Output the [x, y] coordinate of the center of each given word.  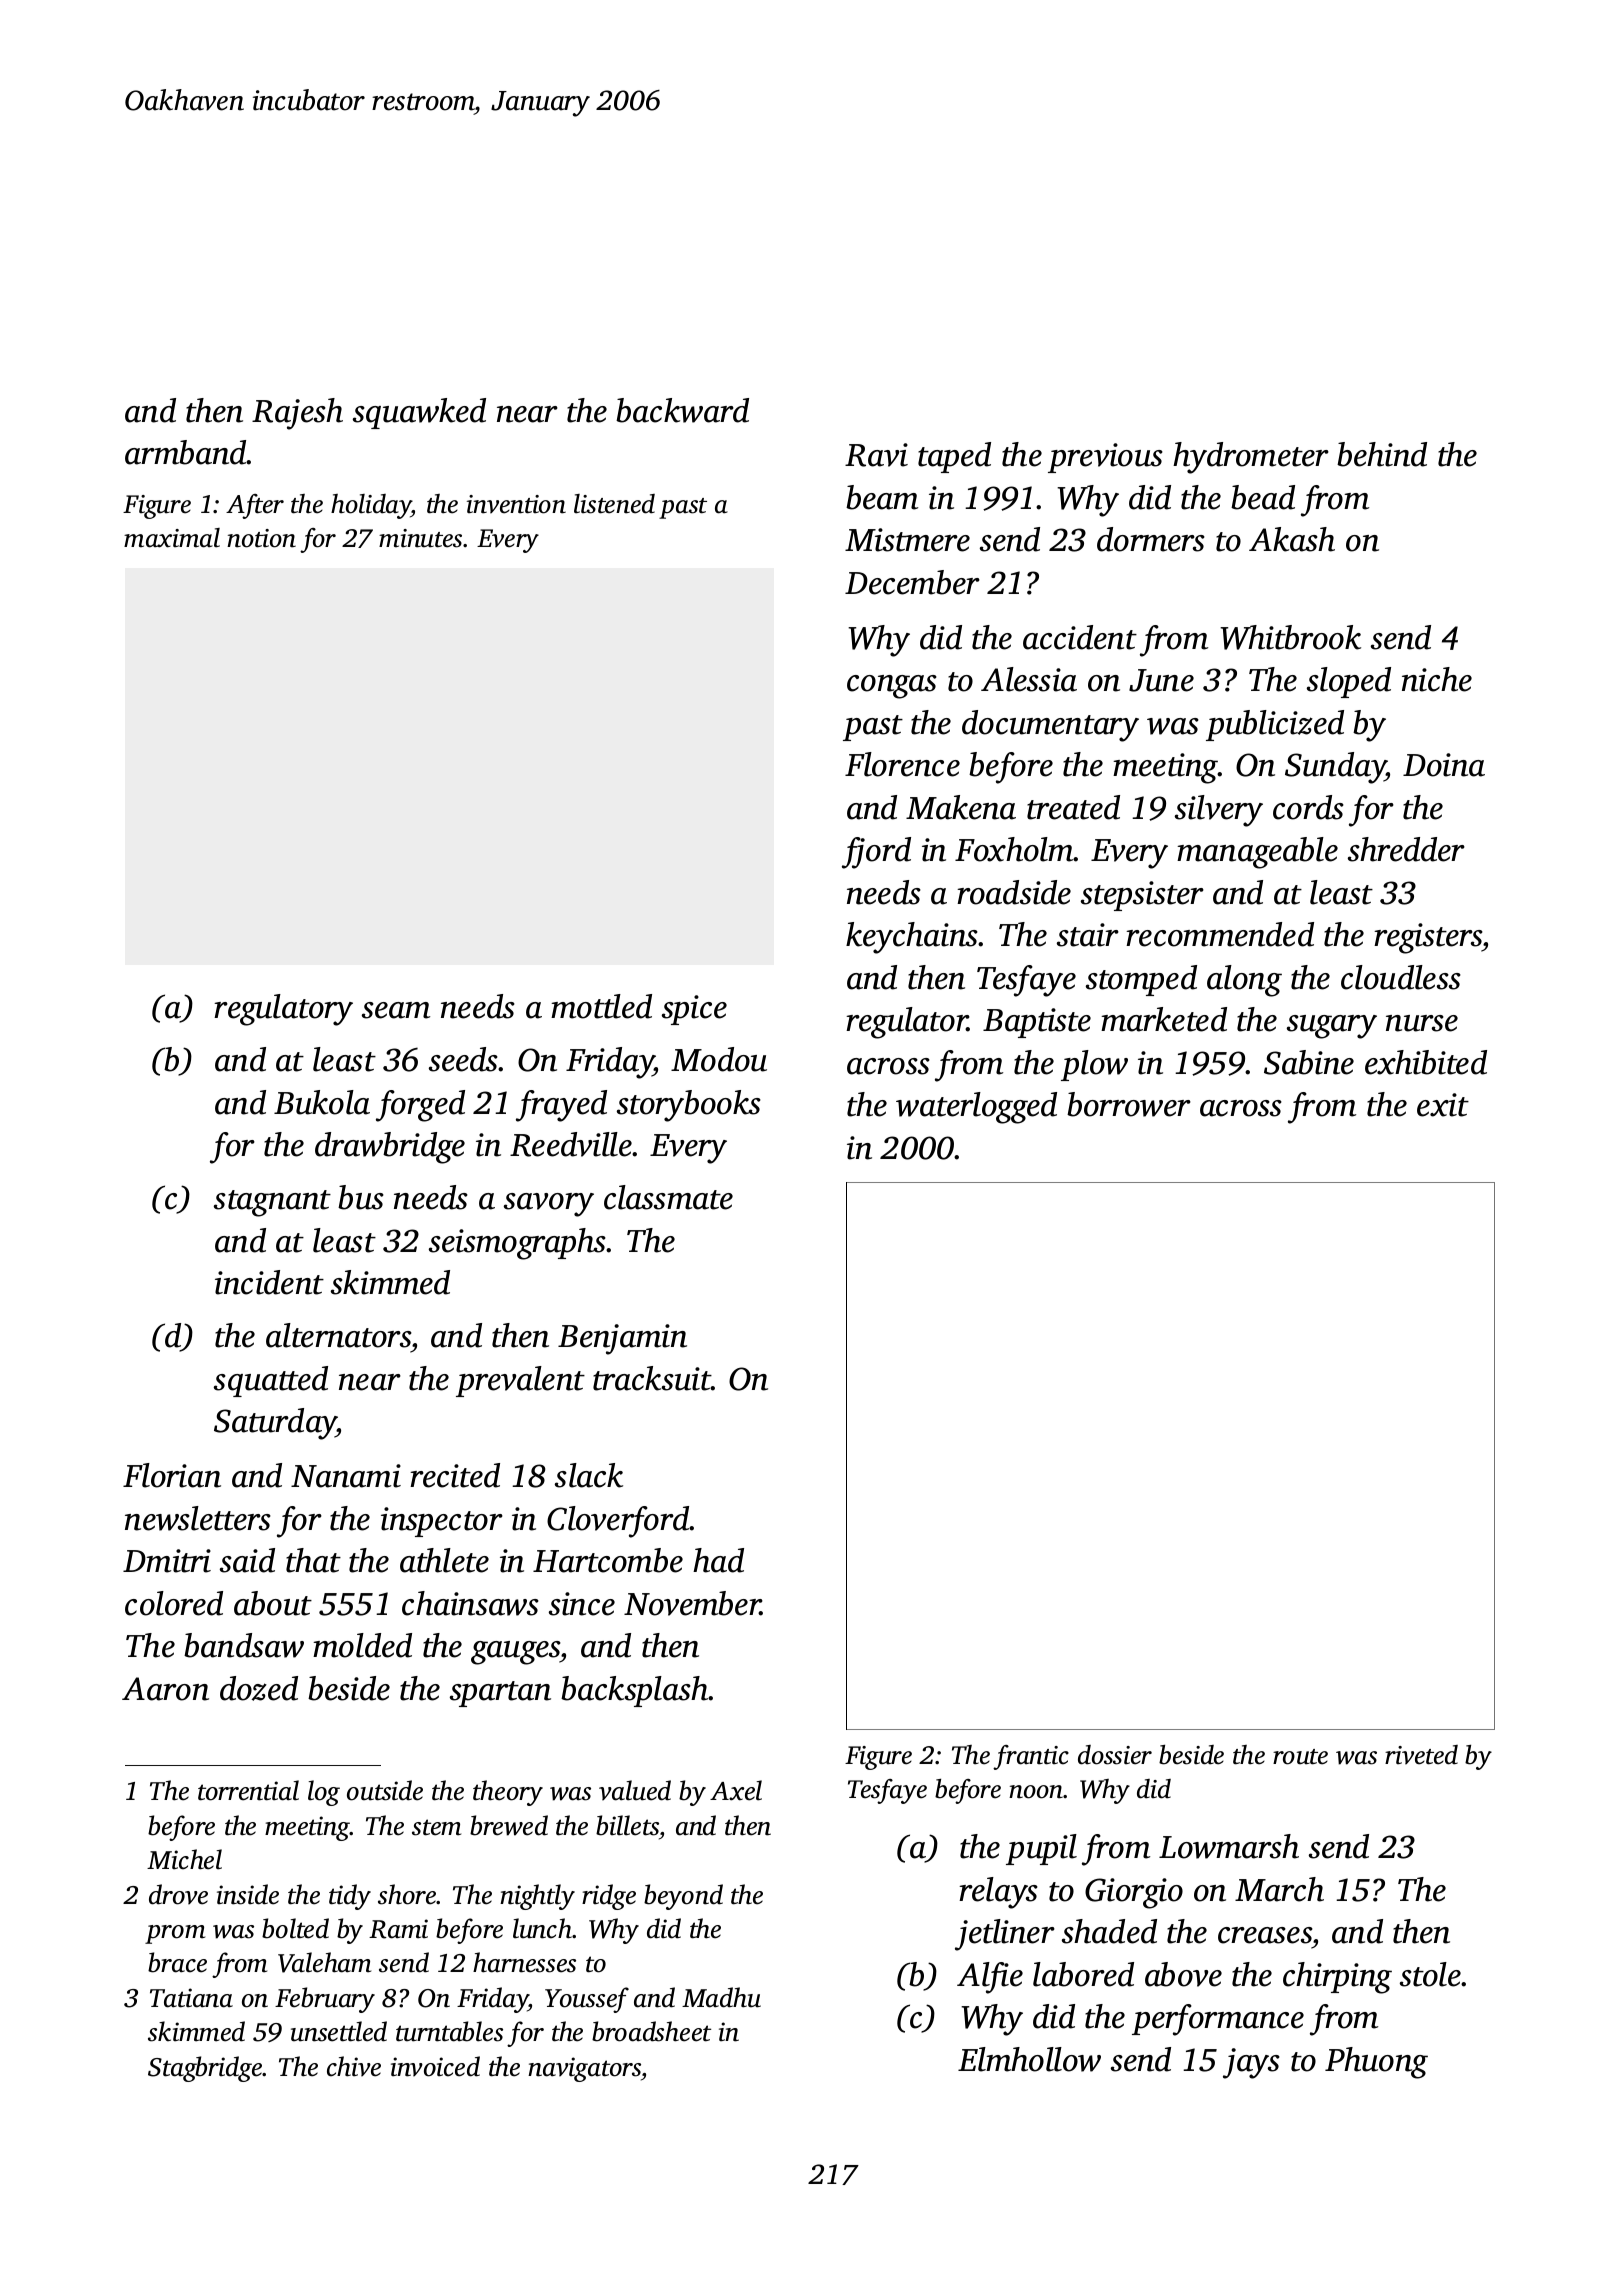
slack [589, 1475]
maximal [172, 538]
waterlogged [976, 1108]
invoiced [435, 2066]
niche [1437, 679]
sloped [1349, 682]
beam [882, 497]
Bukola [322, 1102]
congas [892, 687]
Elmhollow [1029, 2059]
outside [385, 1790]
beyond [683, 1897]
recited [455, 1475]
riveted [1421, 1755]
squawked [419, 413]
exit [1443, 1105]
